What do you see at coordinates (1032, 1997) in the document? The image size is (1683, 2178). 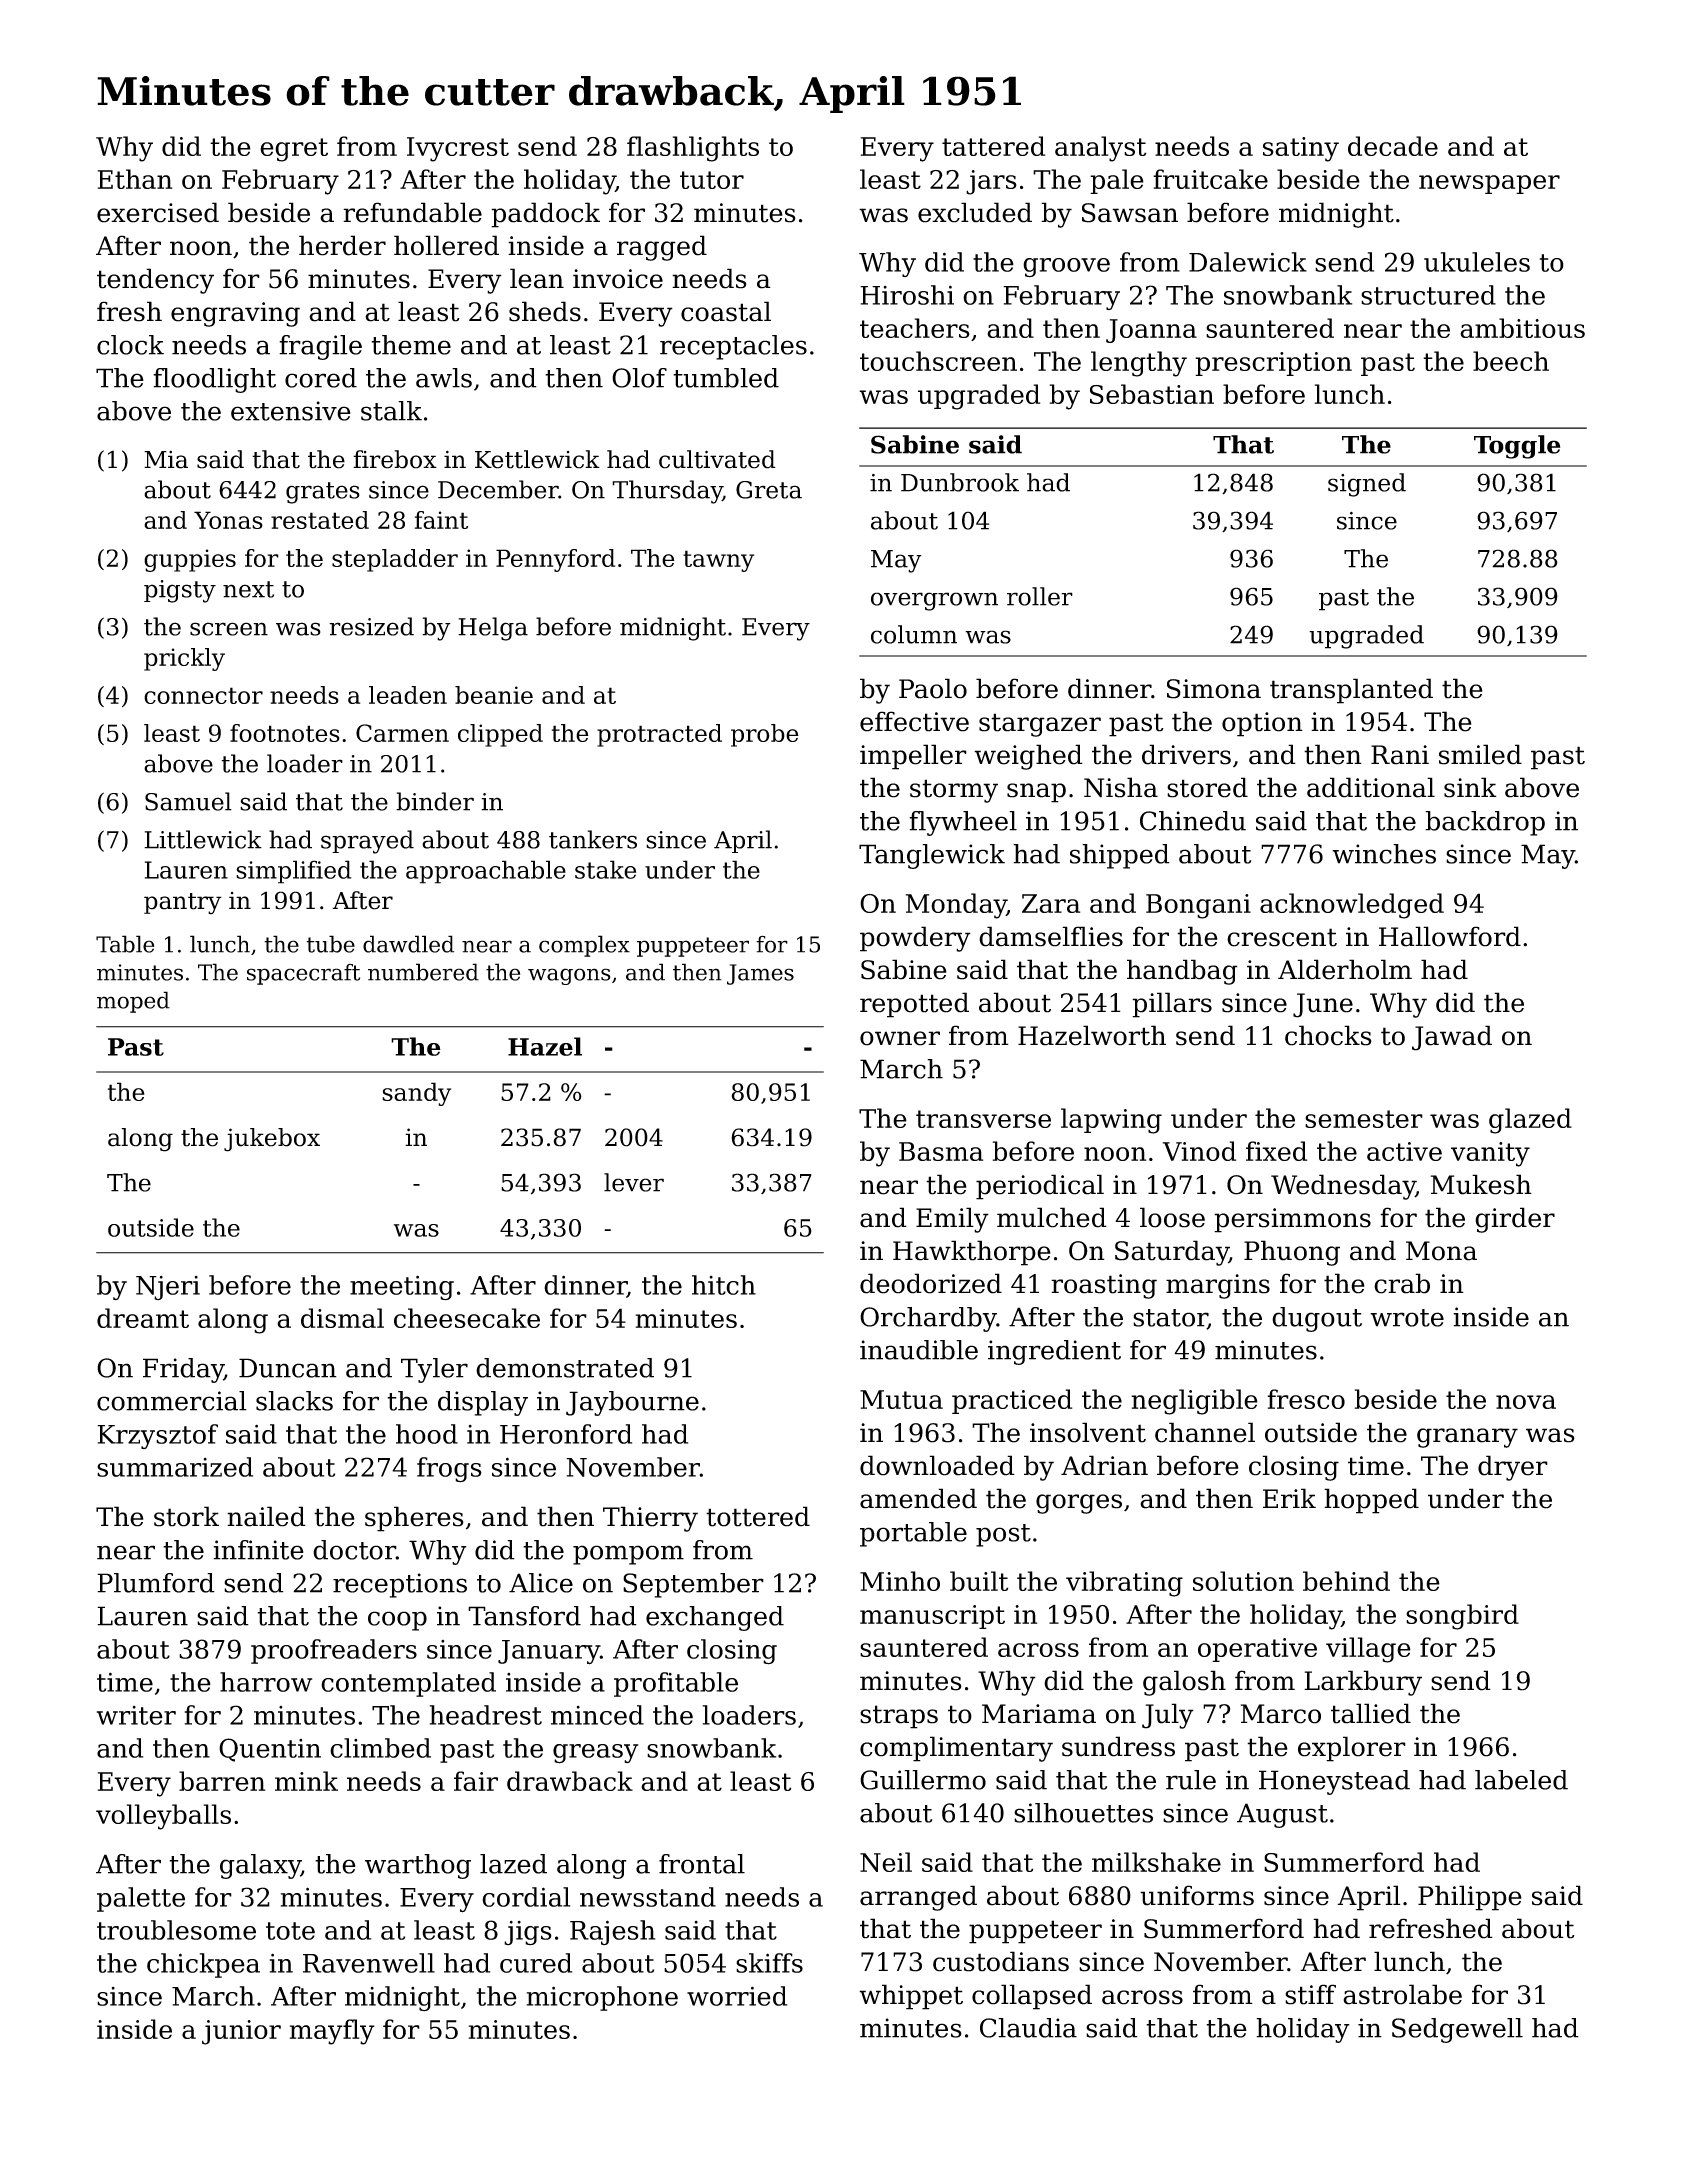 I see `collapsed` at bounding box center [1032, 1997].
